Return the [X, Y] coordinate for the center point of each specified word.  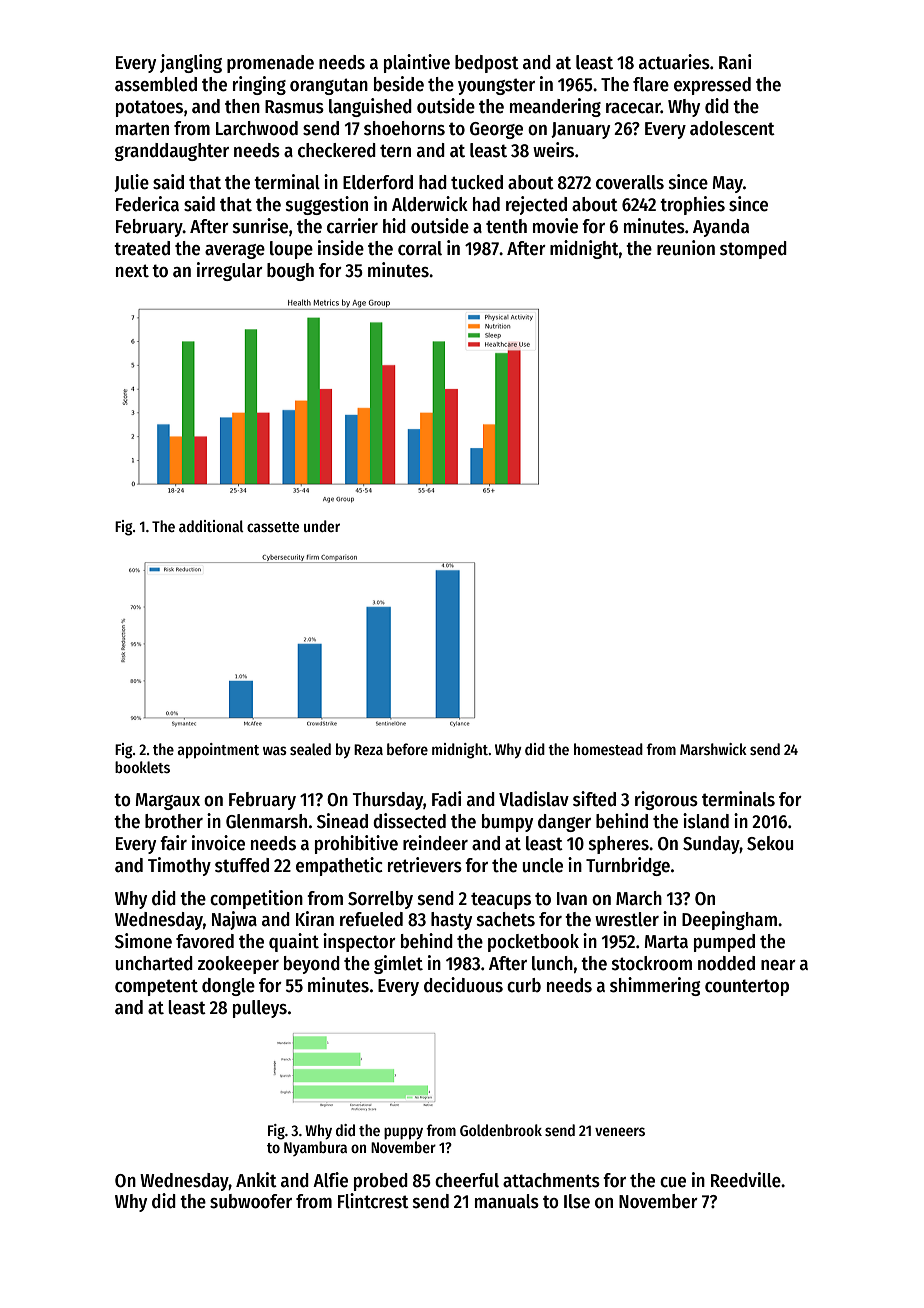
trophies [692, 205]
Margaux [167, 801]
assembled [156, 84]
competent [156, 987]
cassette [273, 527]
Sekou [770, 843]
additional [211, 526]
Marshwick [713, 749]
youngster [496, 86]
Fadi [446, 799]
